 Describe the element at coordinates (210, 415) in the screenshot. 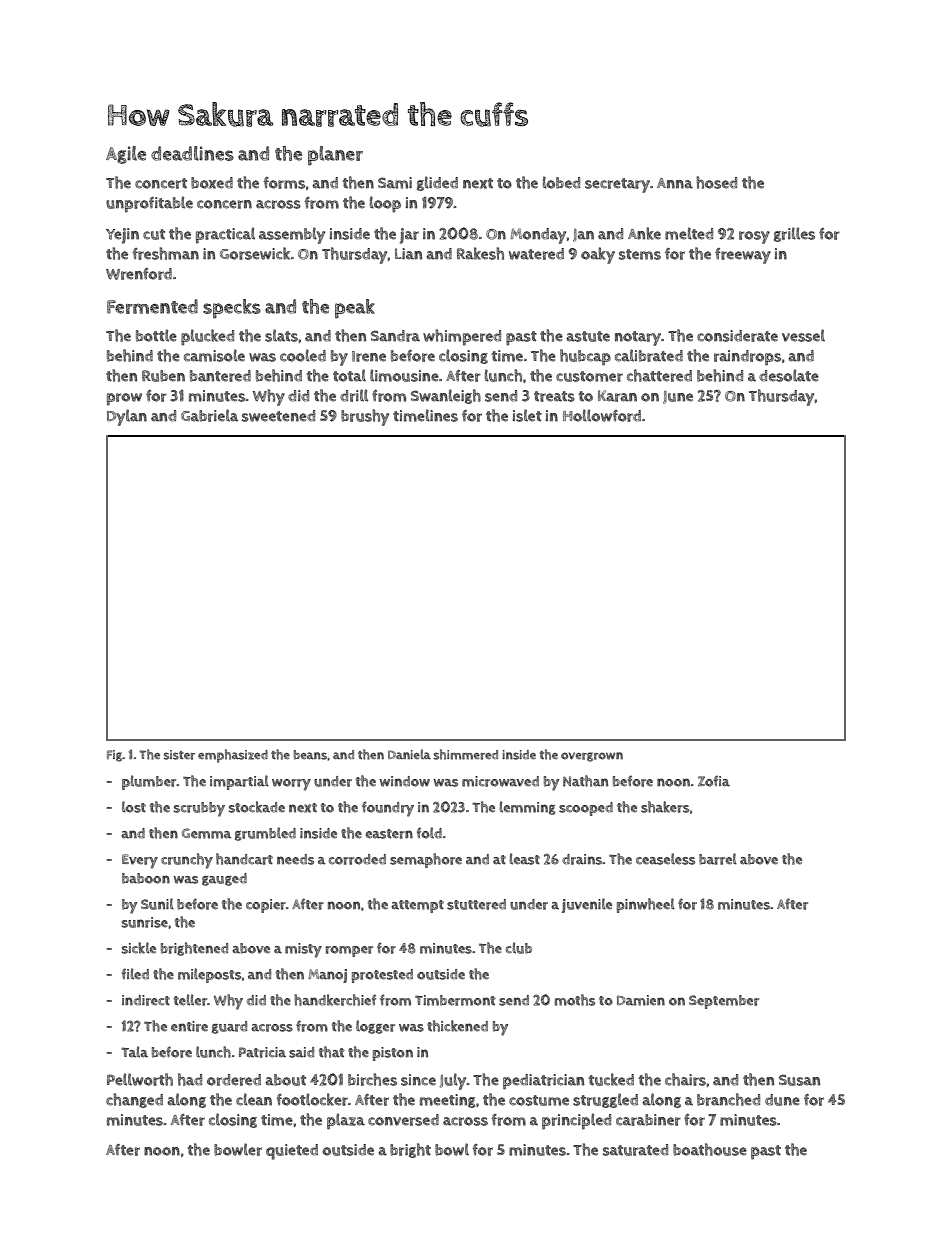

I see `Gabriela` at that location.
